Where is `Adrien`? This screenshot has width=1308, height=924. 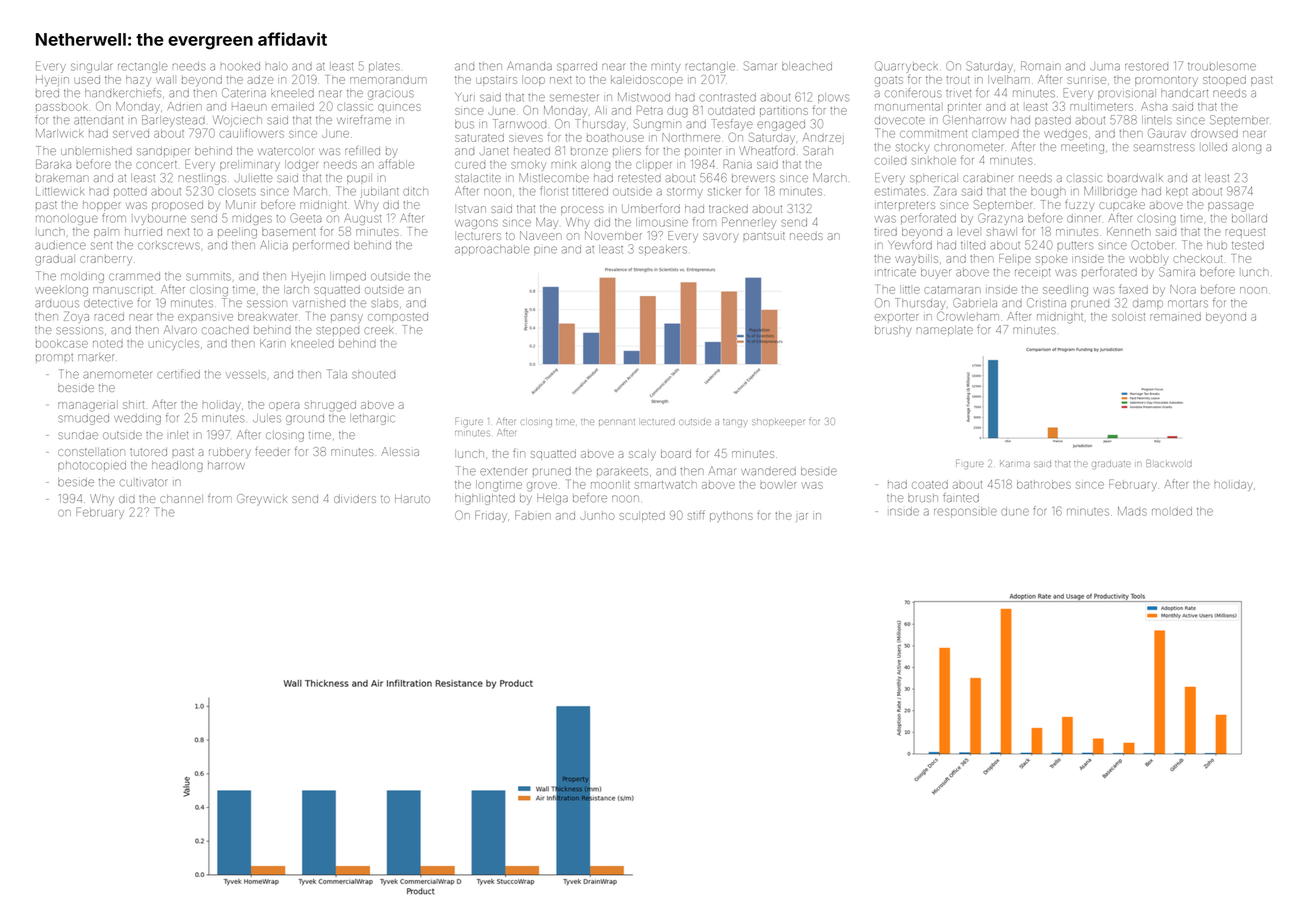
Adrien is located at coordinates (185, 106).
